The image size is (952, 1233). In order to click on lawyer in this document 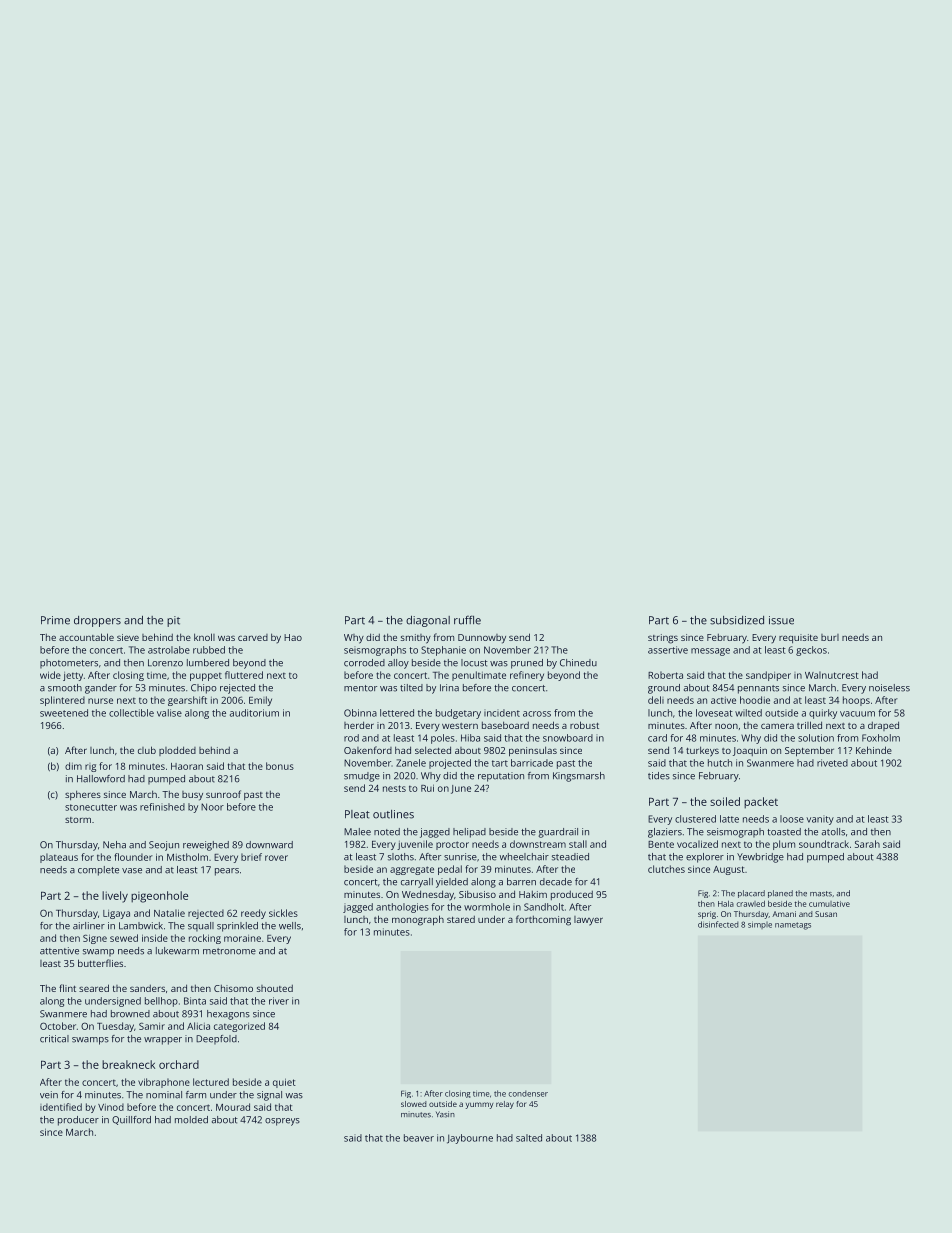, I will do `click(588, 921)`.
